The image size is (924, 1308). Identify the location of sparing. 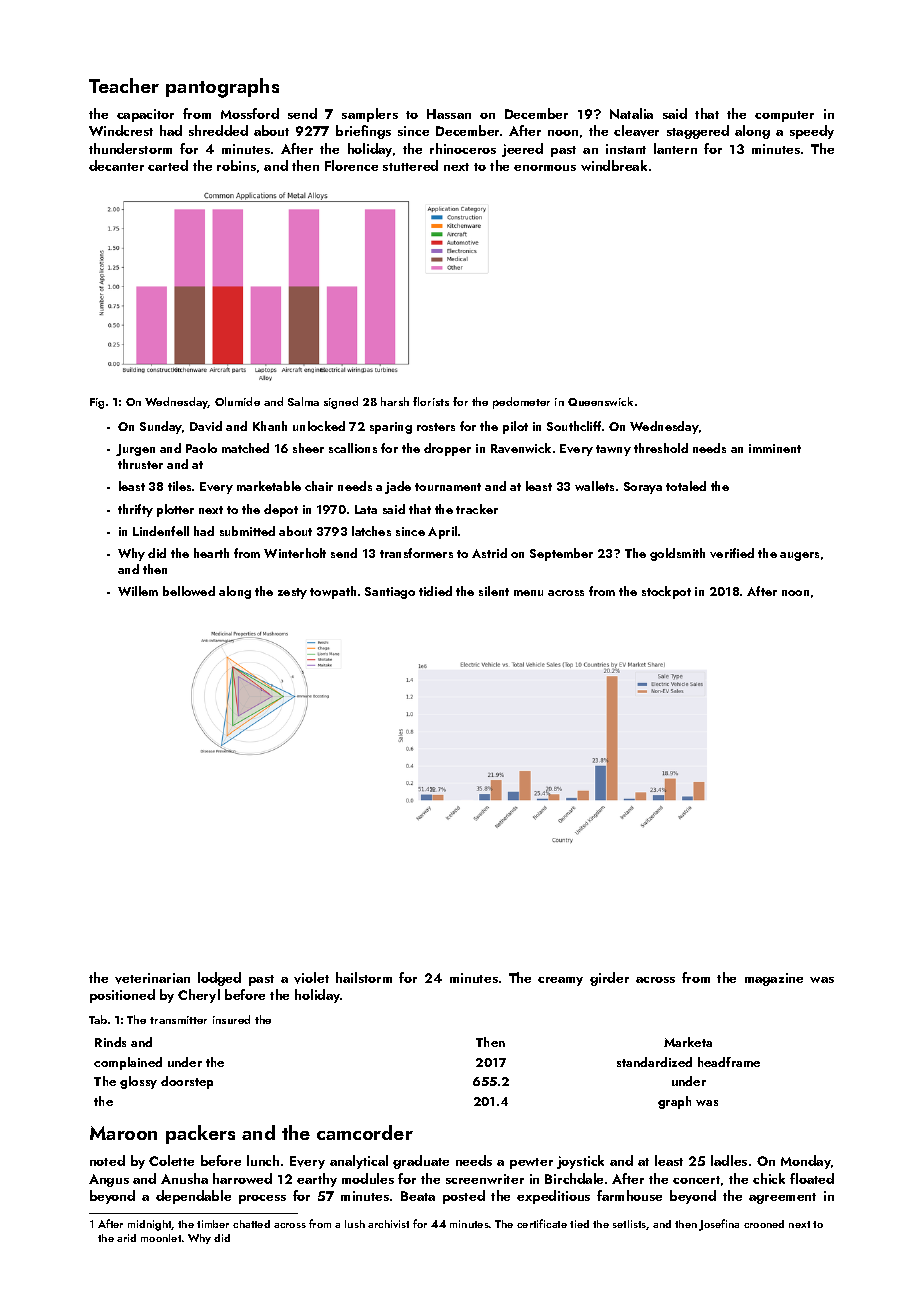
(391, 428).
